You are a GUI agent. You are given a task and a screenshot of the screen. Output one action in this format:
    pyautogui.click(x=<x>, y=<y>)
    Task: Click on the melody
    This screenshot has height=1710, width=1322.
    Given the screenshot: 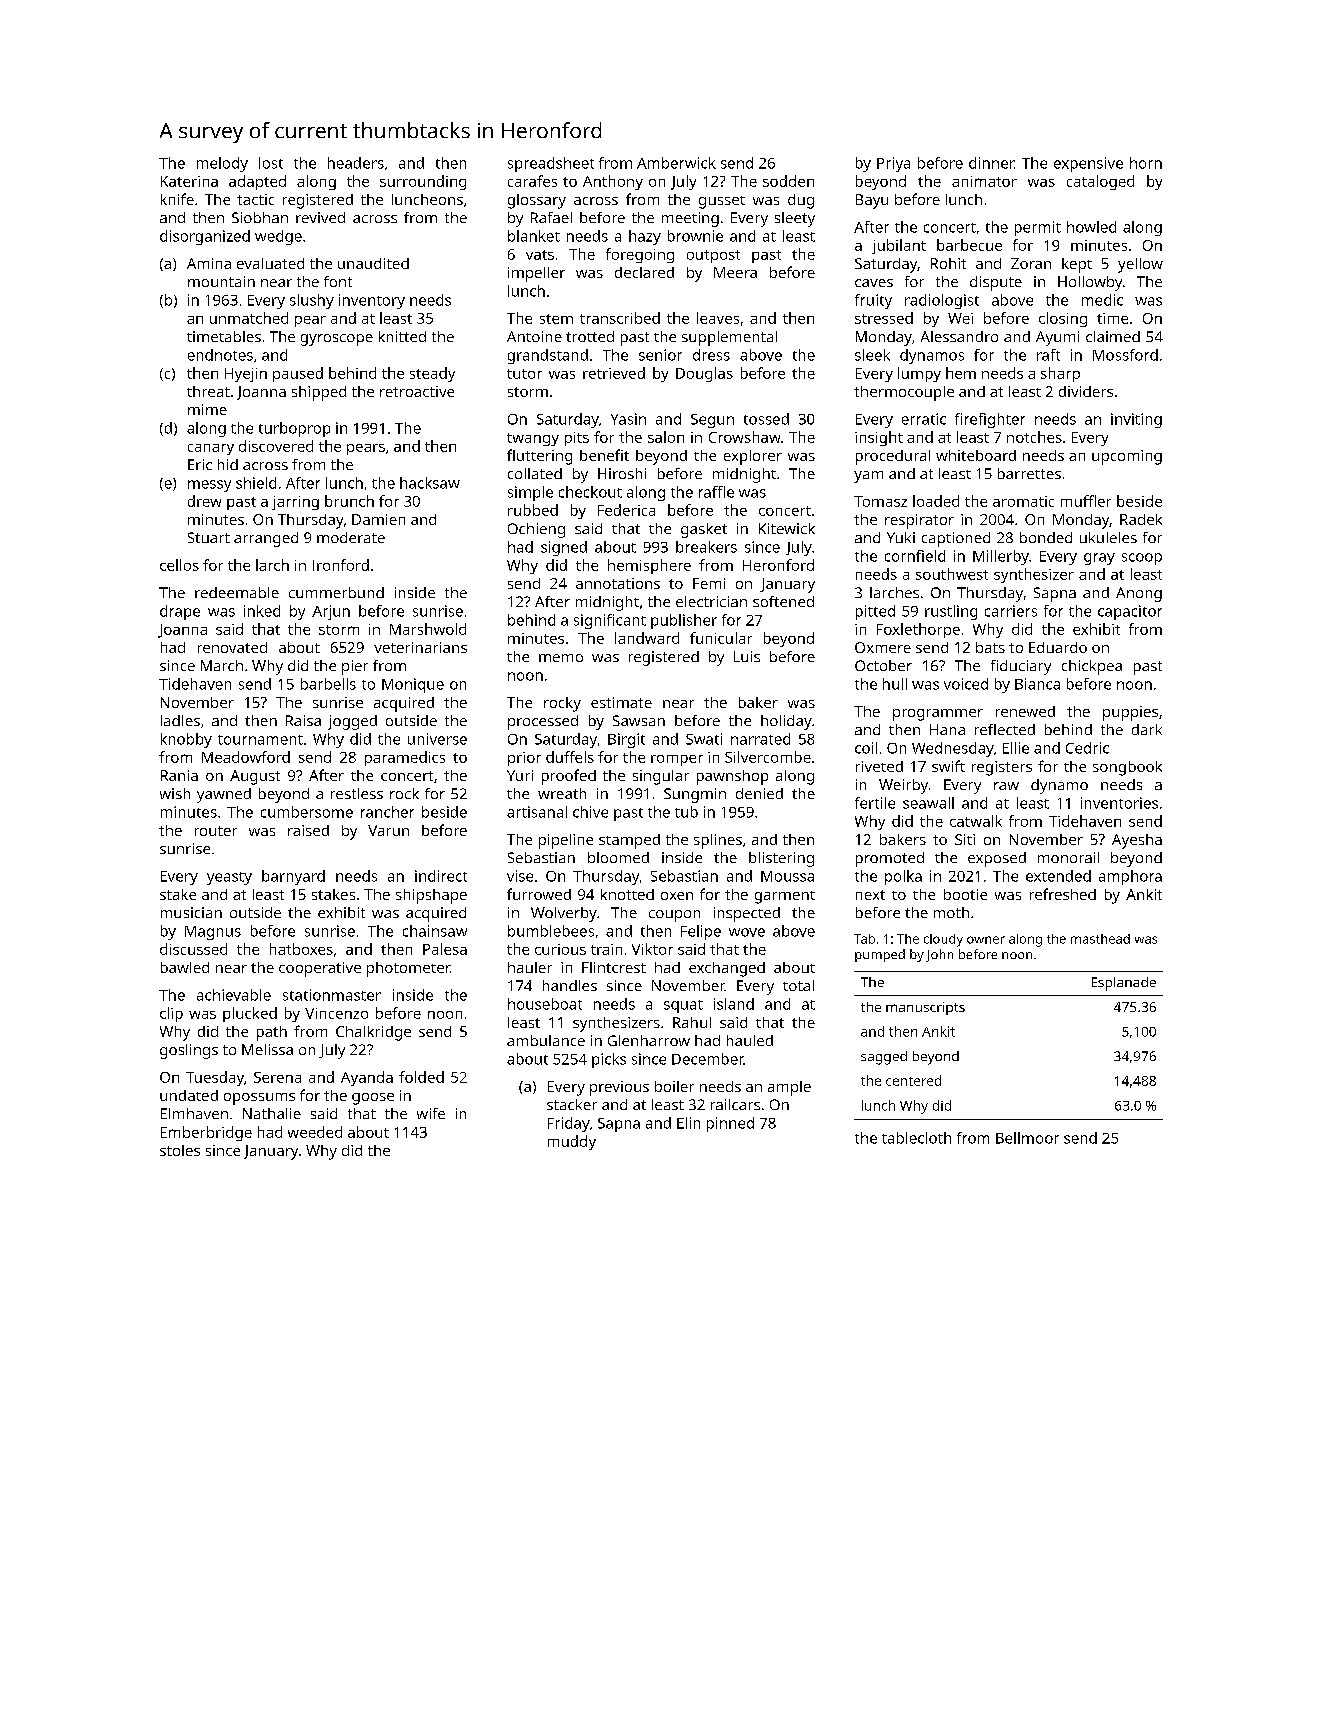 What is the action you would take?
    pyautogui.click(x=222, y=164)
